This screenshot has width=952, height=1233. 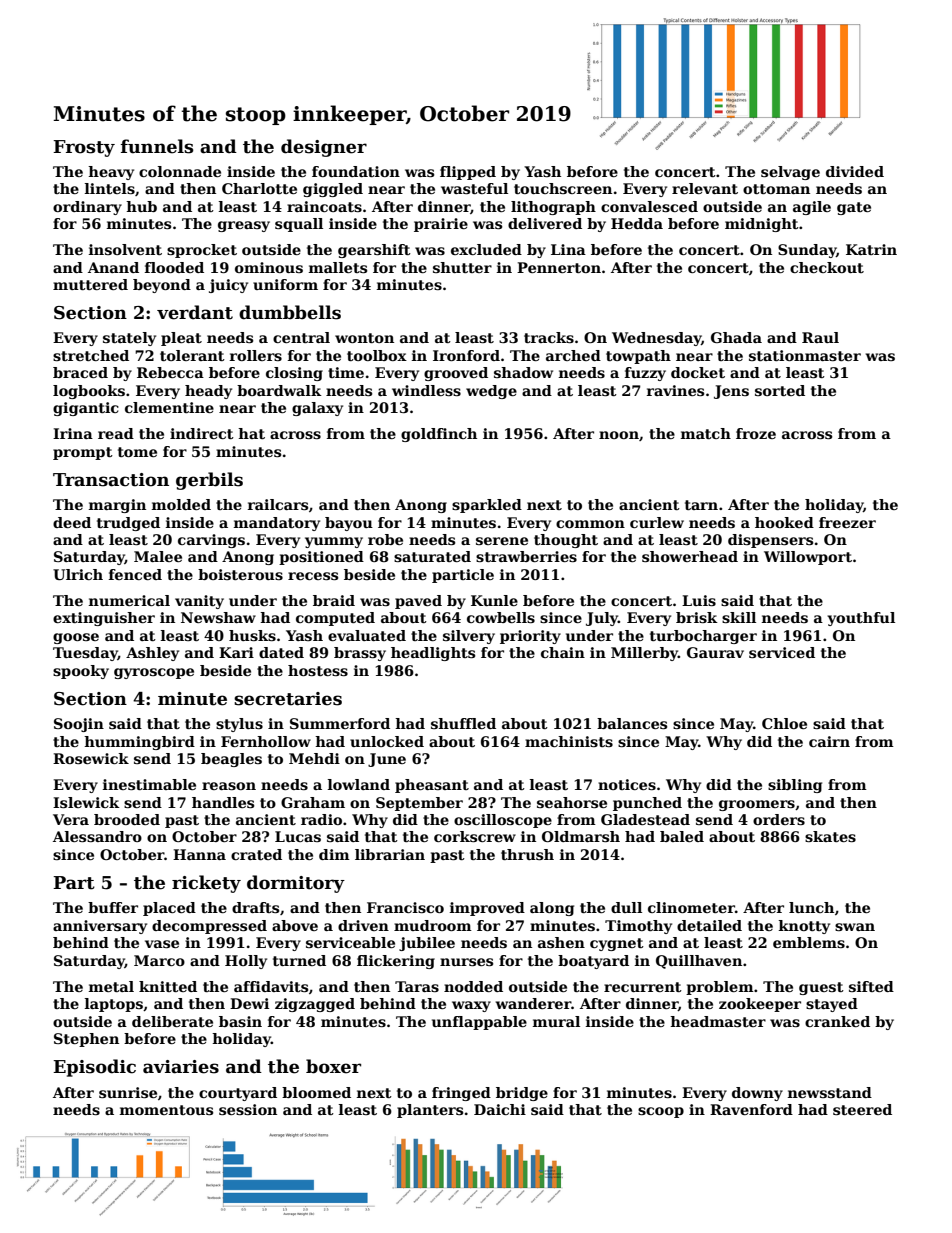 I want to click on beyond, so click(x=162, y=286).
